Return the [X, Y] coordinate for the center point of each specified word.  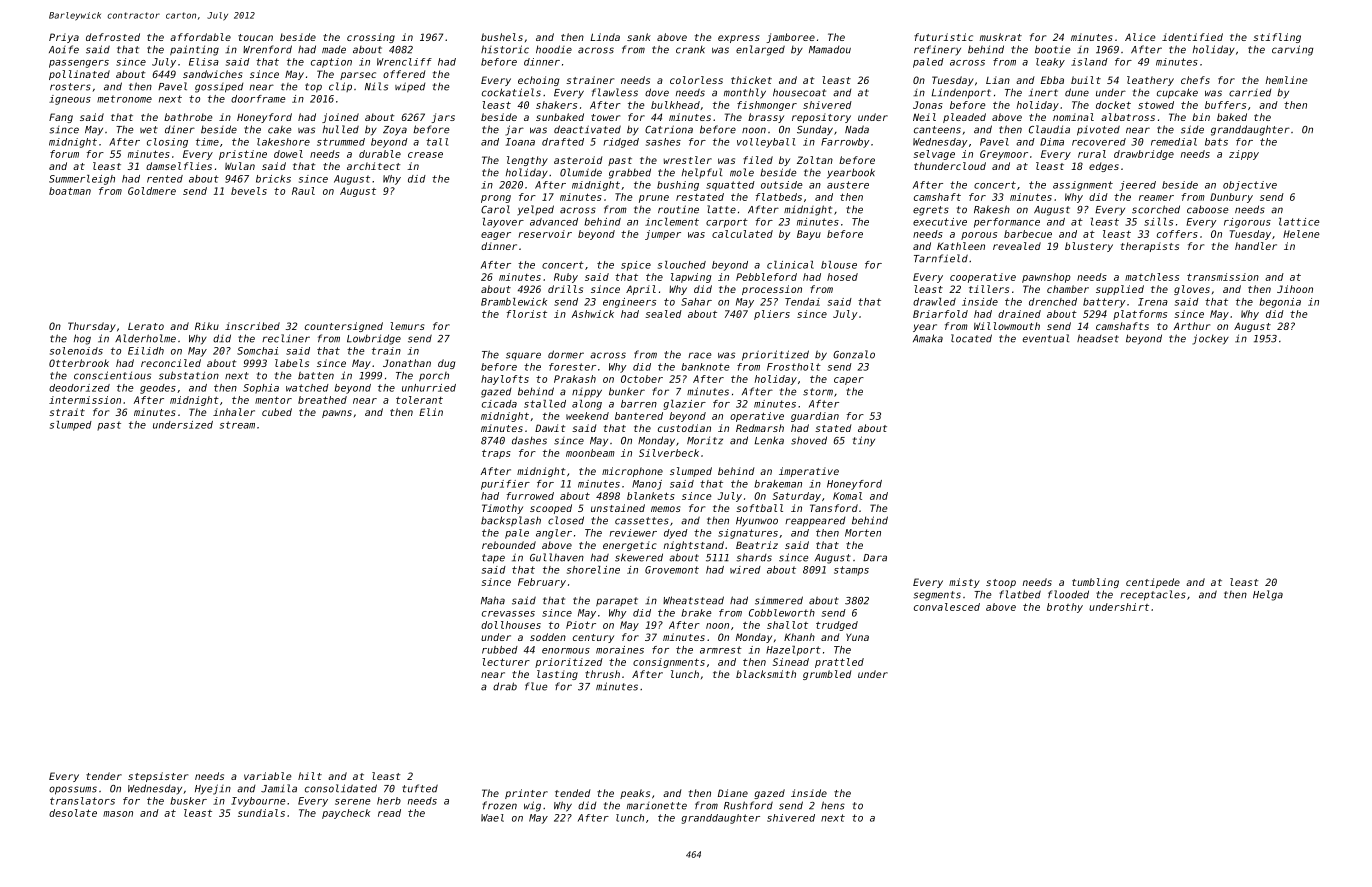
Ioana [520, 142]
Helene [1301, 234]
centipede [1153, 583]
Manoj [647, 485]
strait [67, 412]
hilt [310, 776]
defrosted [113, 37]
